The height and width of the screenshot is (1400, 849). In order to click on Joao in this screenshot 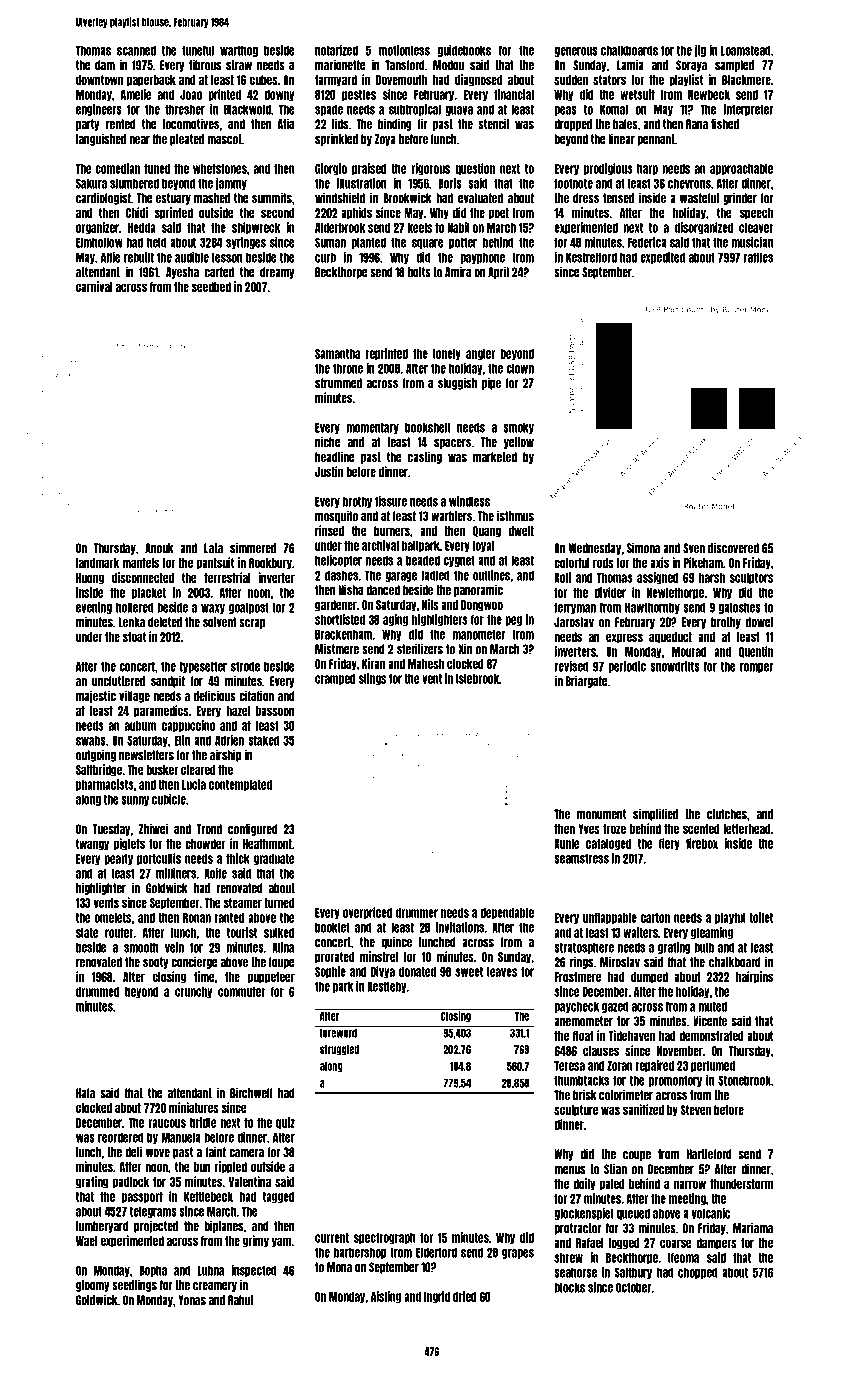, I will do `click(191, 95)`.
